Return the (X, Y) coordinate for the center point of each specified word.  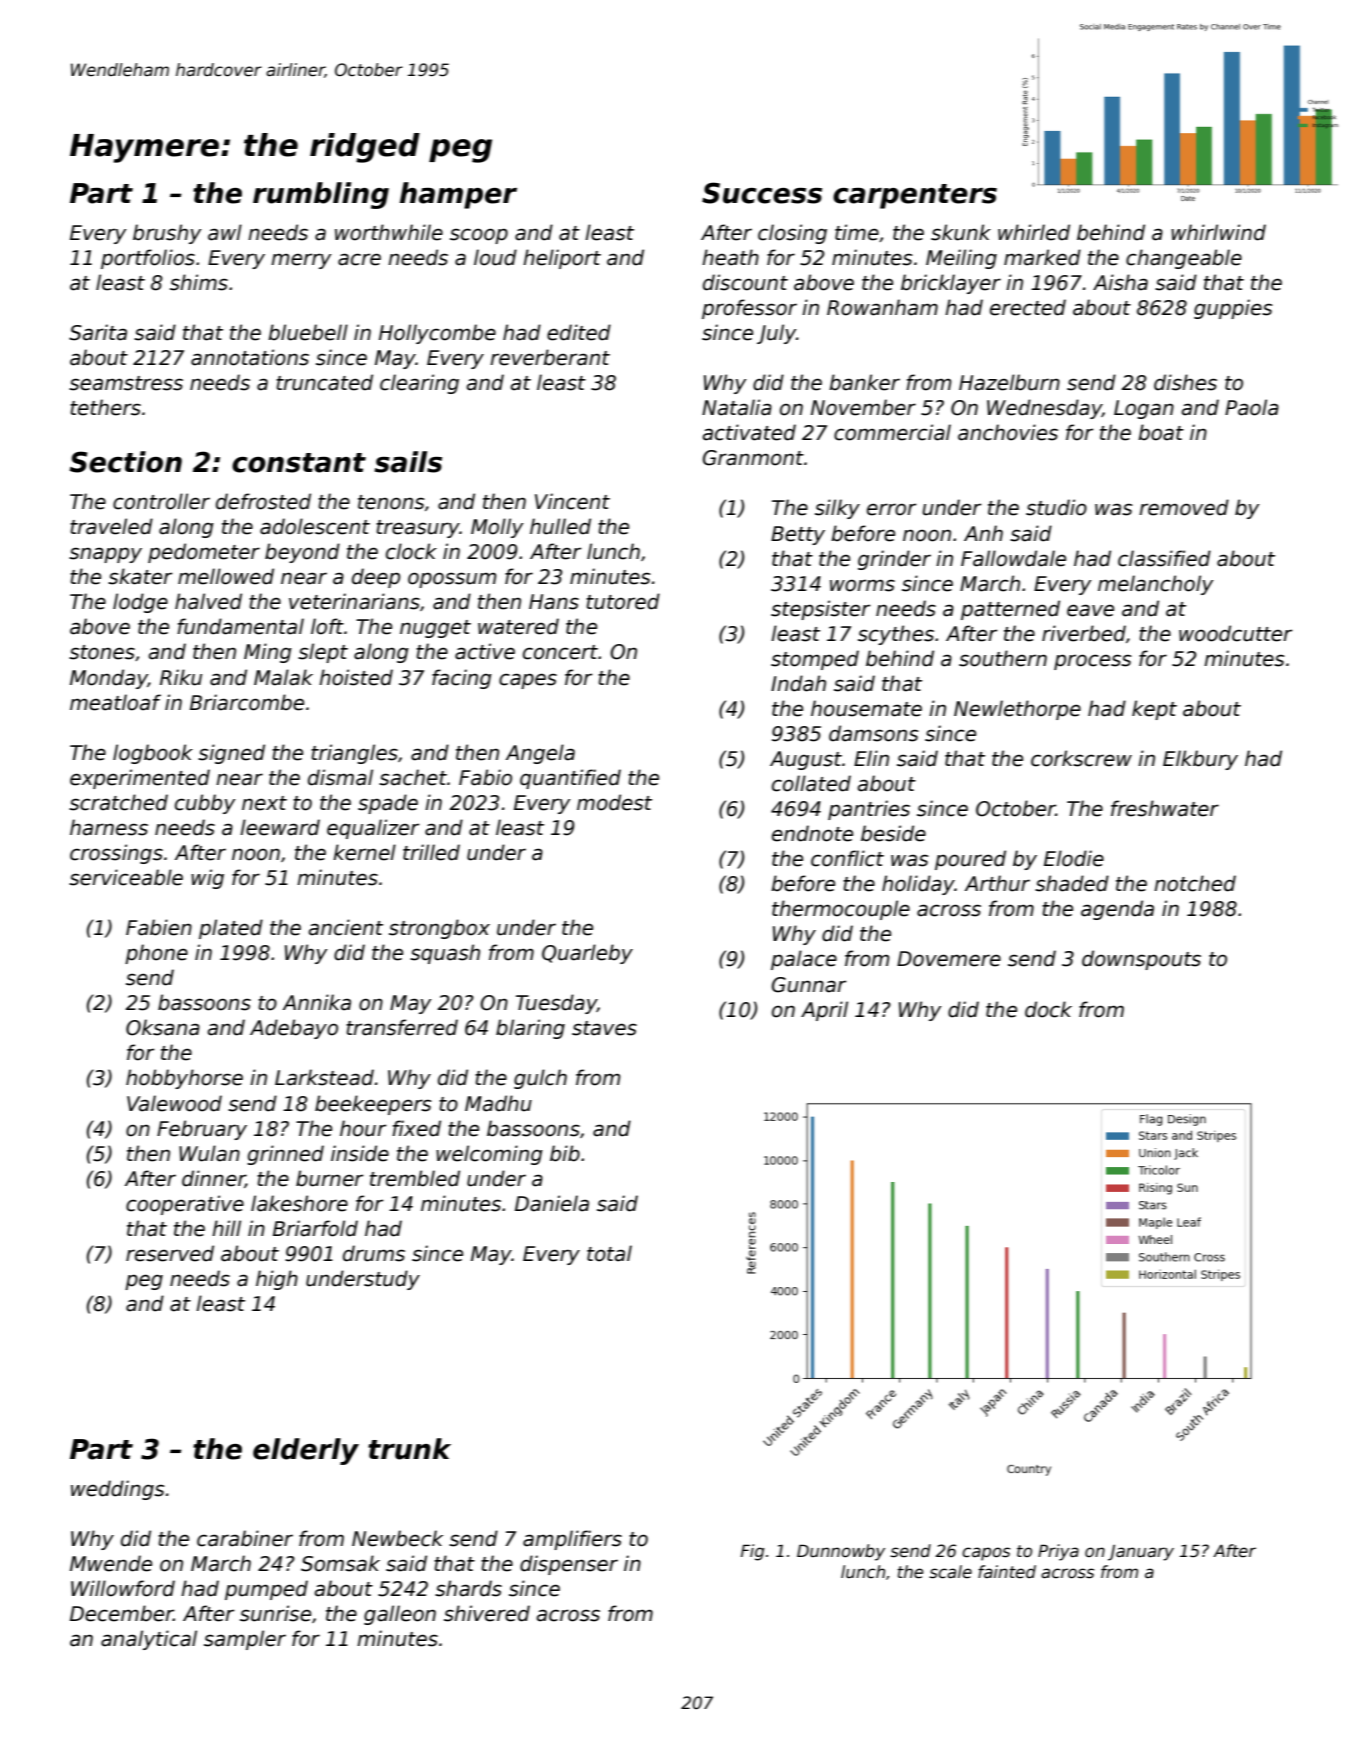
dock (1048, 1009)
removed (1184, 507)
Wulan (209, 1153)
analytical (149, 1640)
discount (745, 282)
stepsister (820, 610)
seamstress (126, 383)
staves (604, 1028)
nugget (435, 629)
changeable (1184, 259)
